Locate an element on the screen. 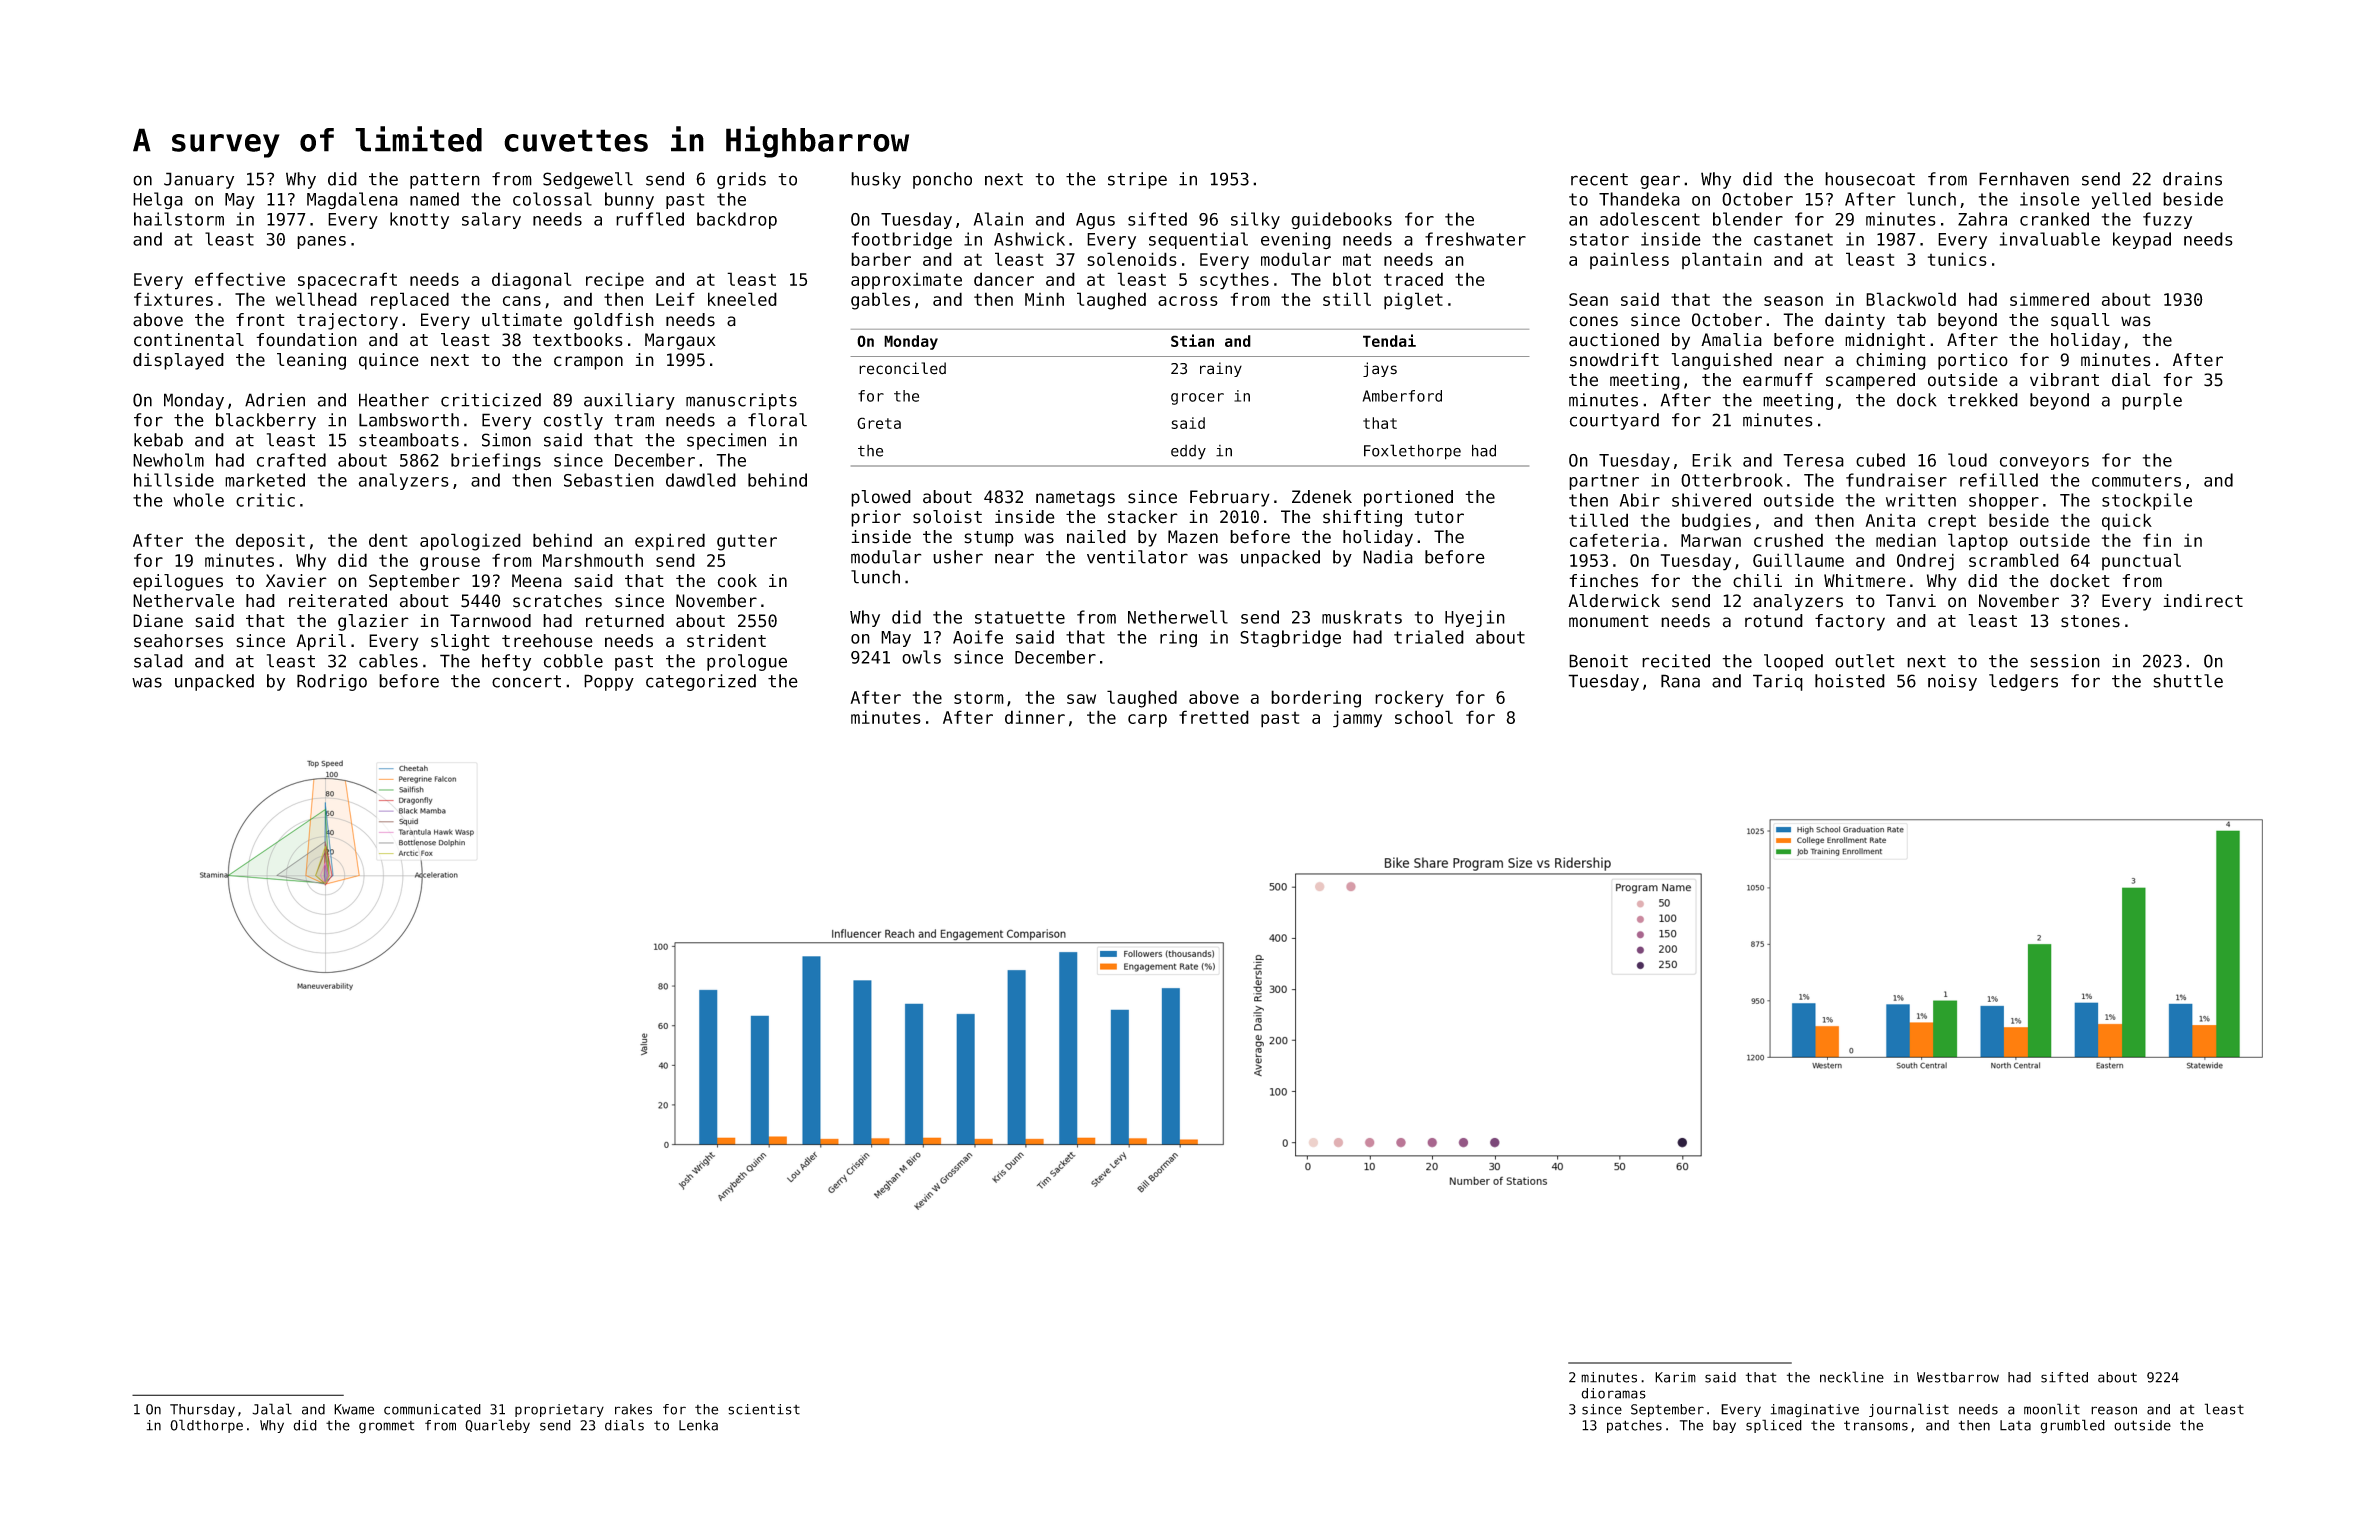  shuttle is located at coordinates (2188, 681).
